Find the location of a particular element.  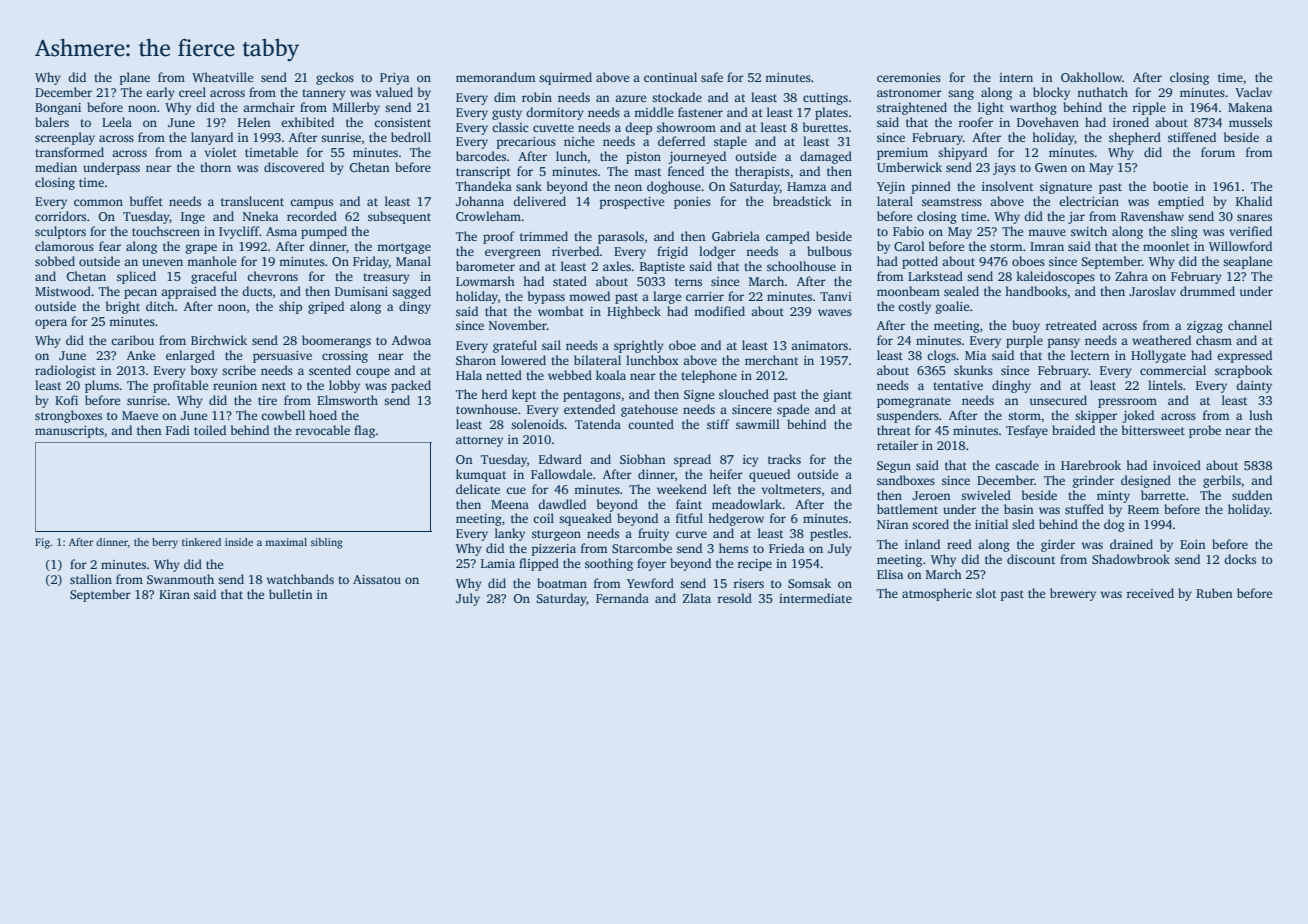

docks is located at coordinates (1240, 559).
